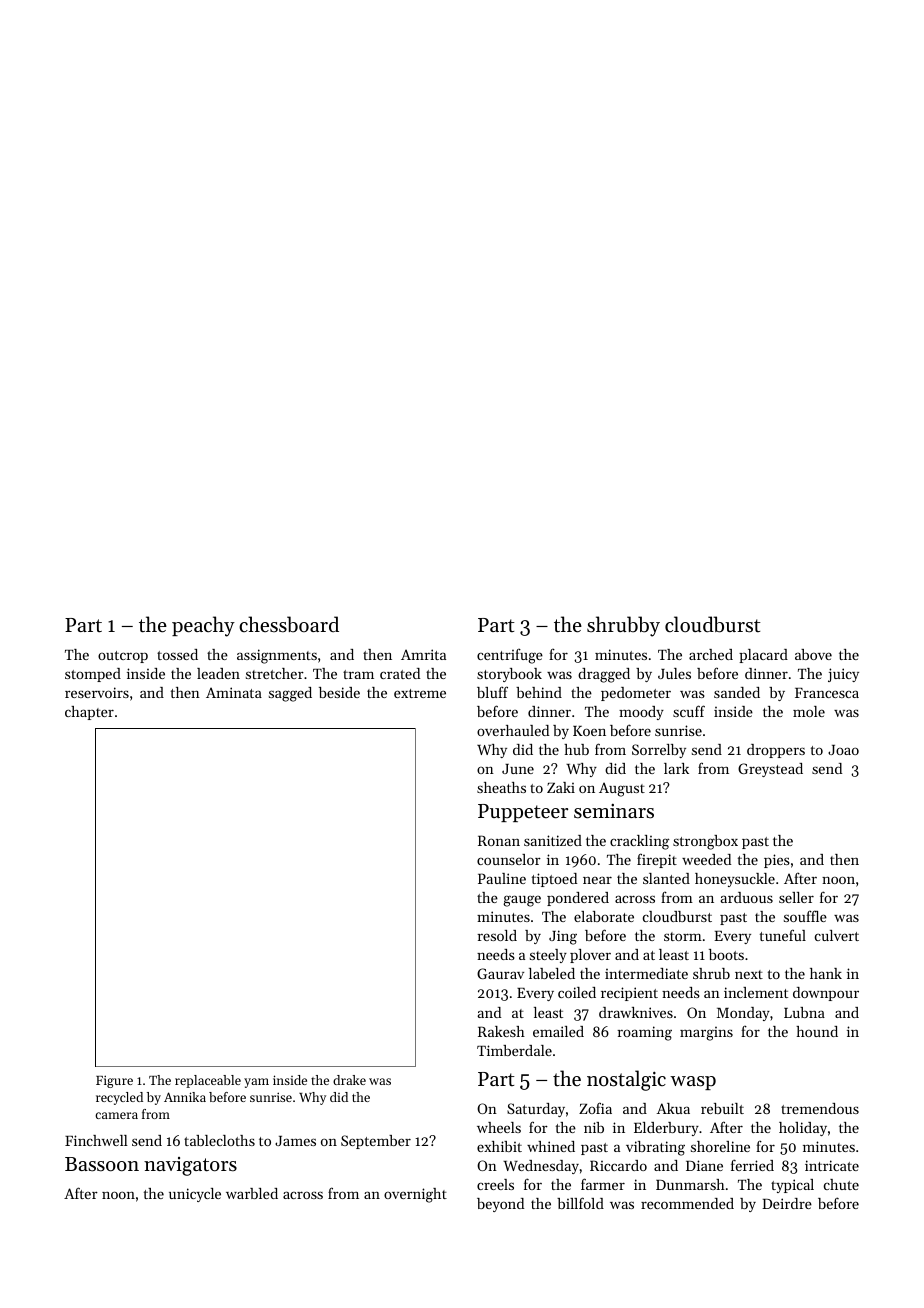 Image resolution: width=924 pixels, height=1308 pixels. Describe the element at coordinates (813, 654) in the document. I see `above` at that location.
